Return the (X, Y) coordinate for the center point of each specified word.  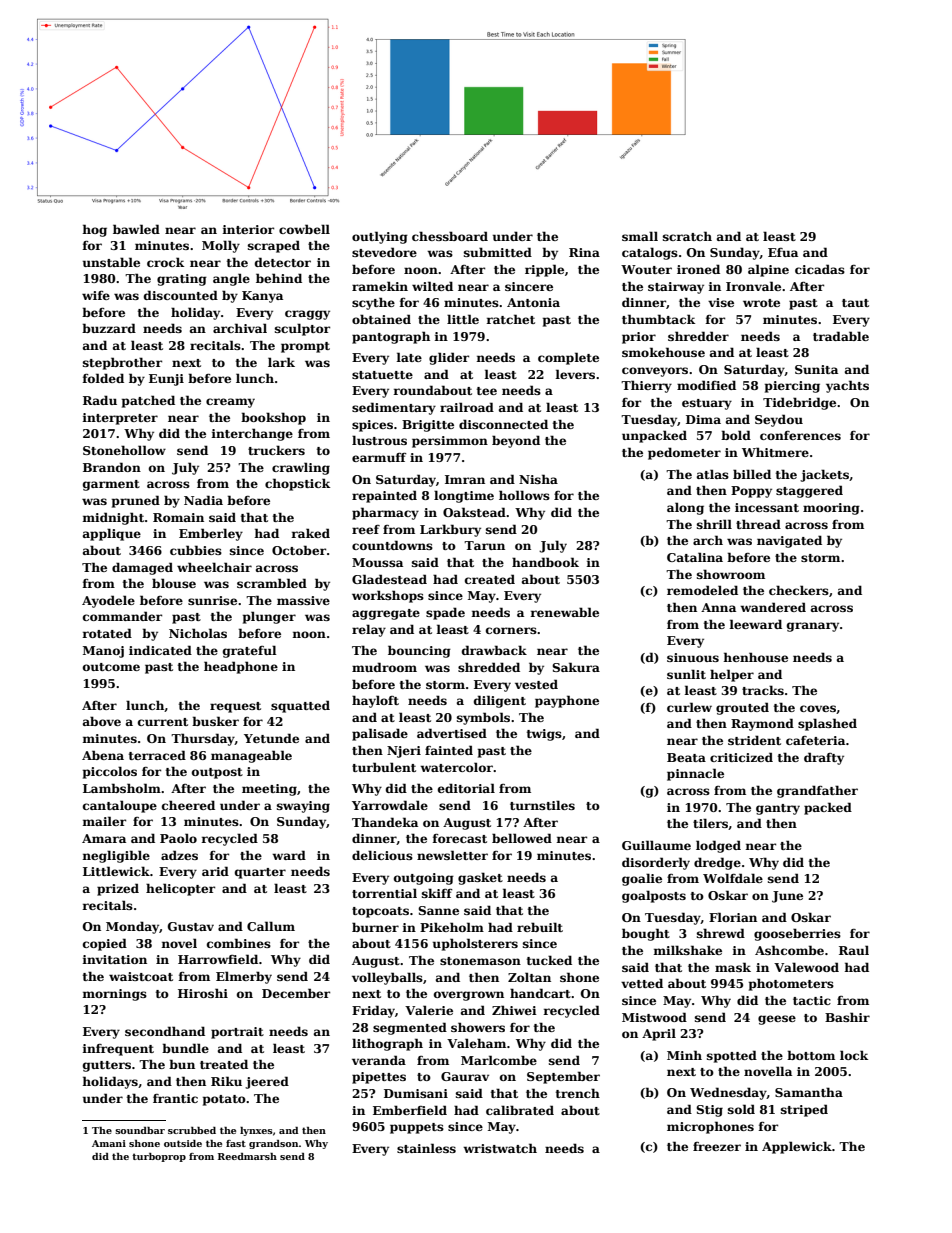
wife (96, 295)
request (235, 707)
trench (578, 1093)
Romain (178, 517)
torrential (384, 893)
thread (758, 524)
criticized (741, 757)
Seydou (779, 420)
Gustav (191, 926)
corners (511, 630)
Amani (109, 1143)
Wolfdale (733, 878)
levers (575, 374)
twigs (544, 735)
